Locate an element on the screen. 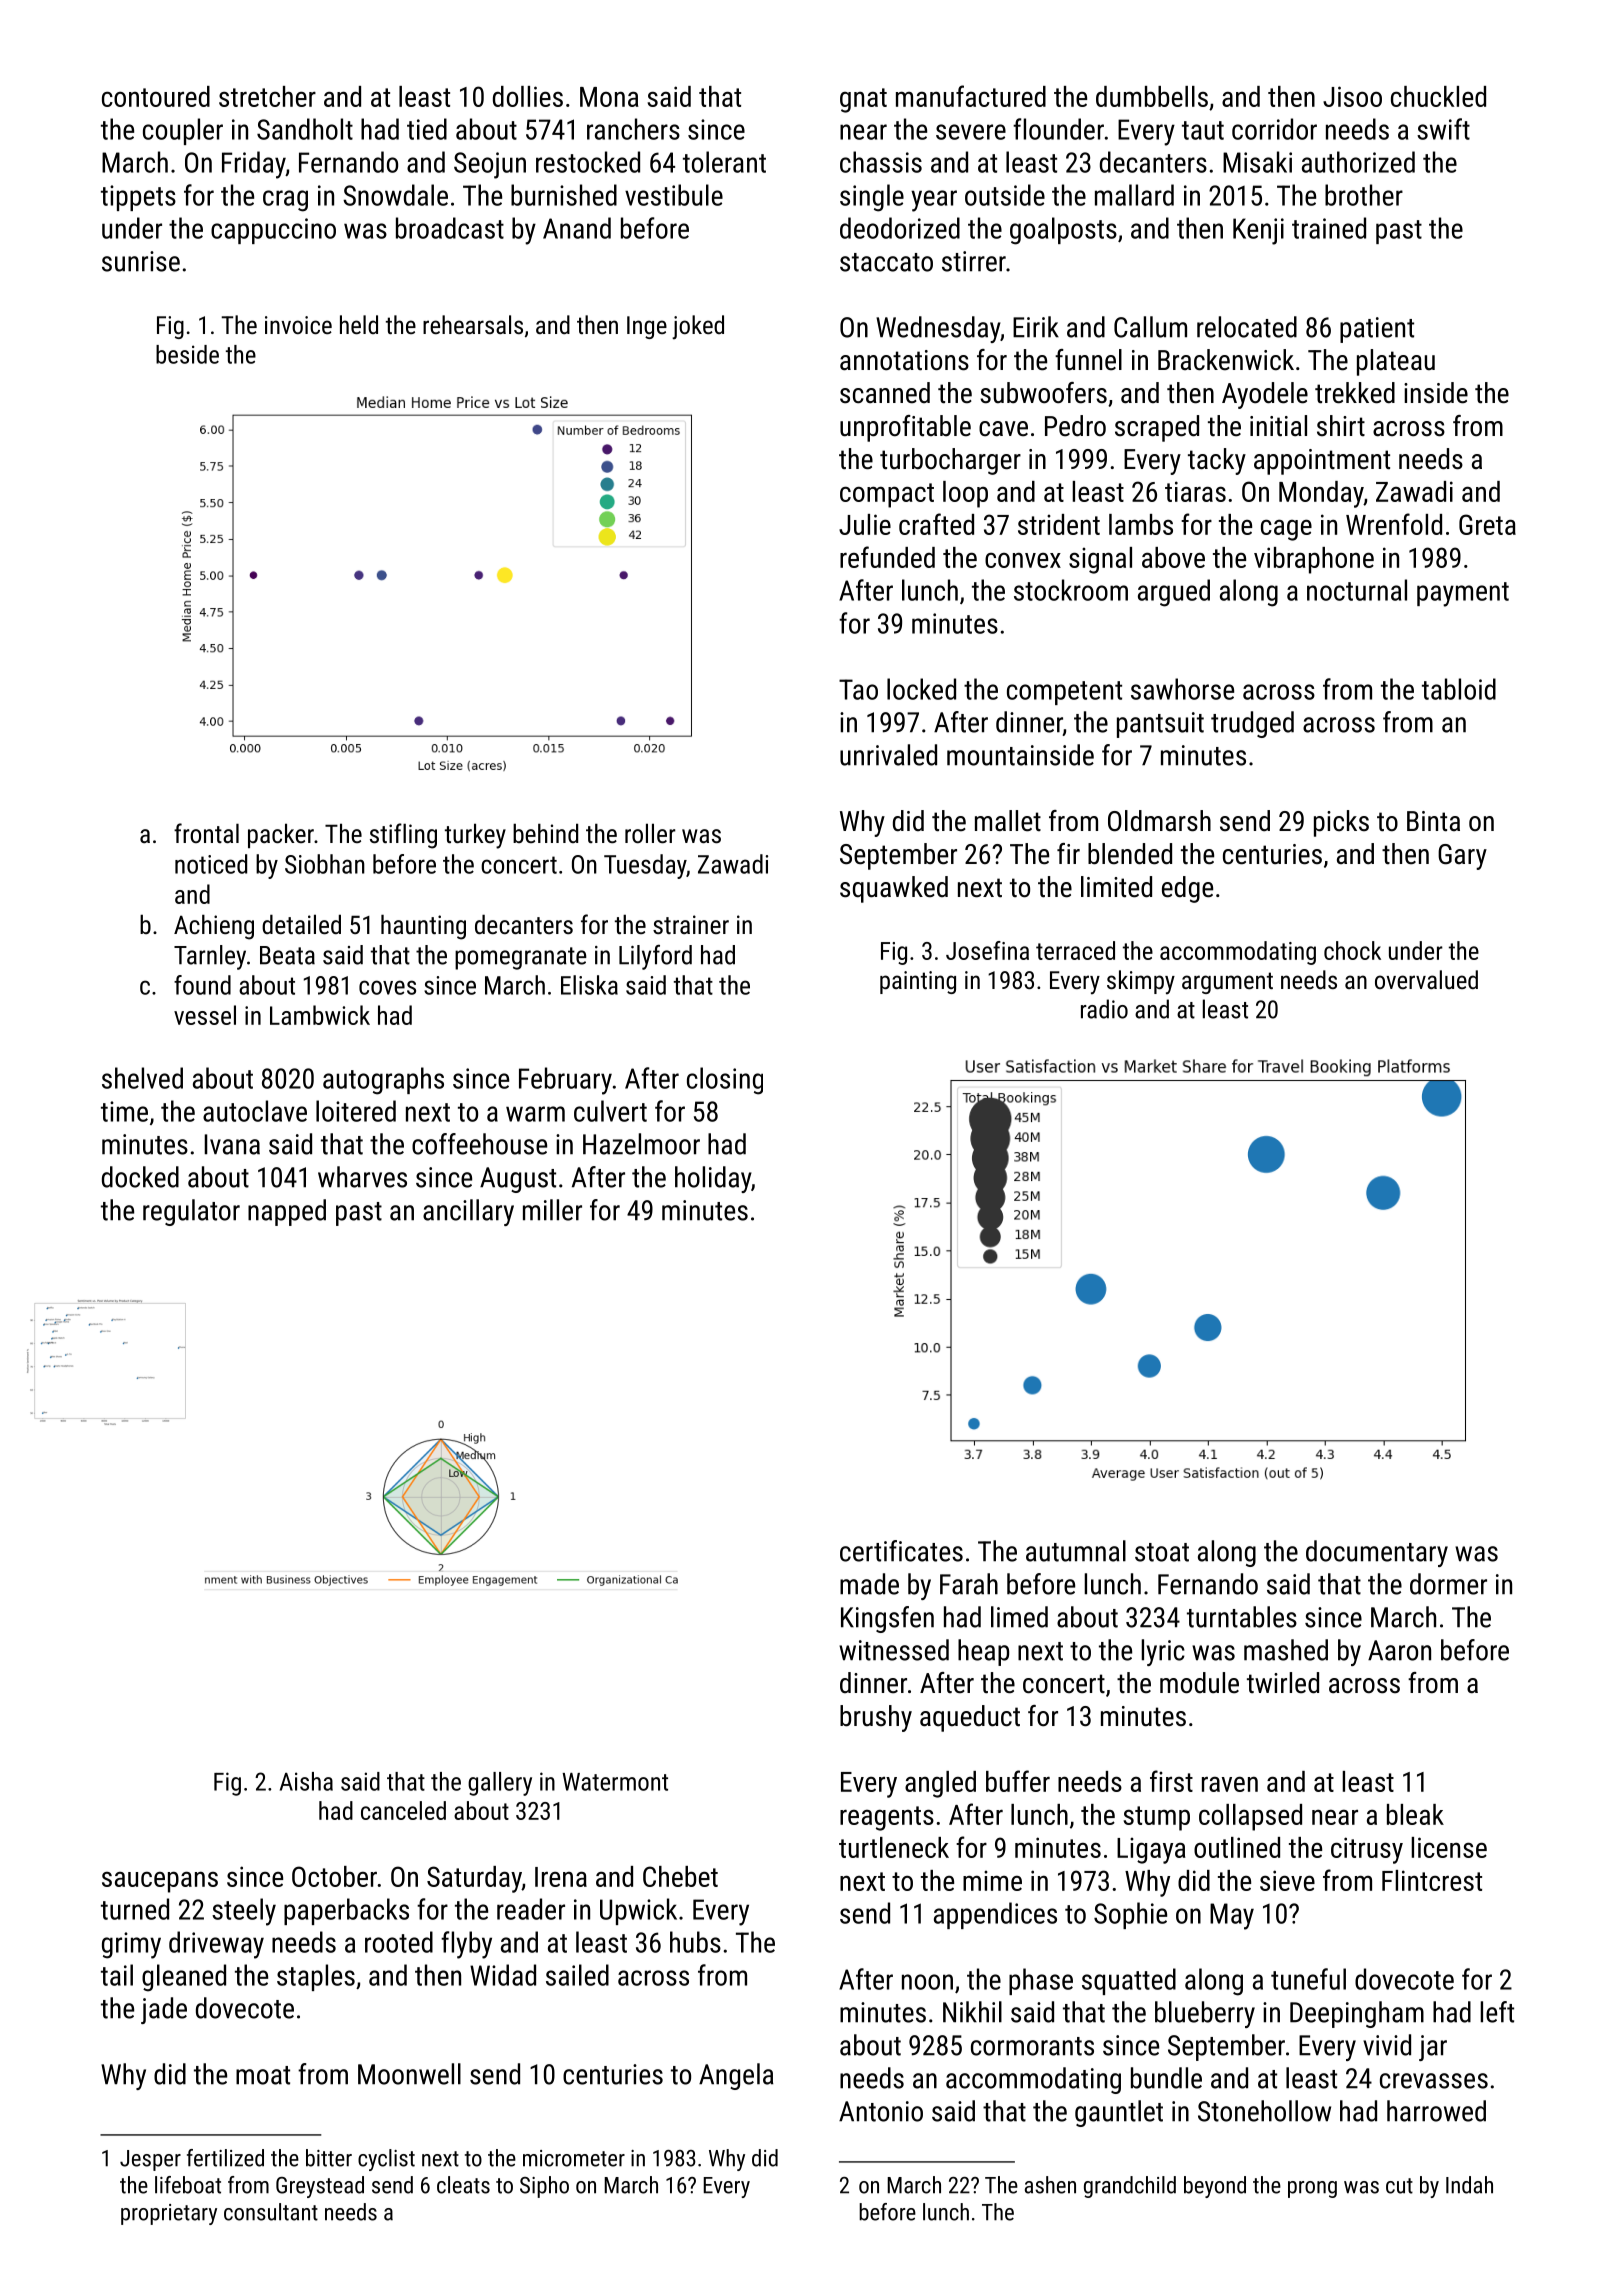  Mona is located at coordinates (609, 97).
